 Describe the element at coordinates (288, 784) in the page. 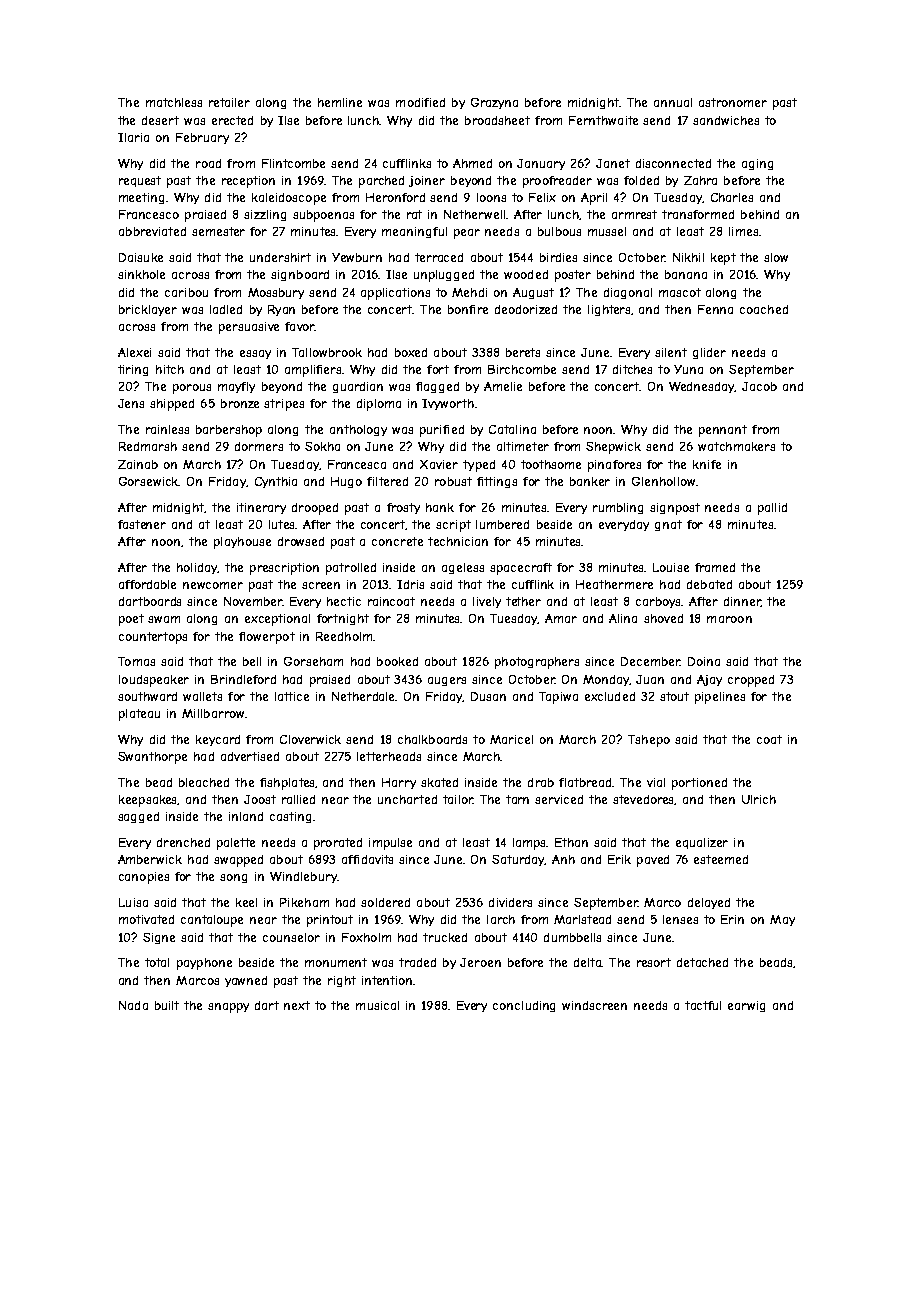

I see `fishplates` at that location.
